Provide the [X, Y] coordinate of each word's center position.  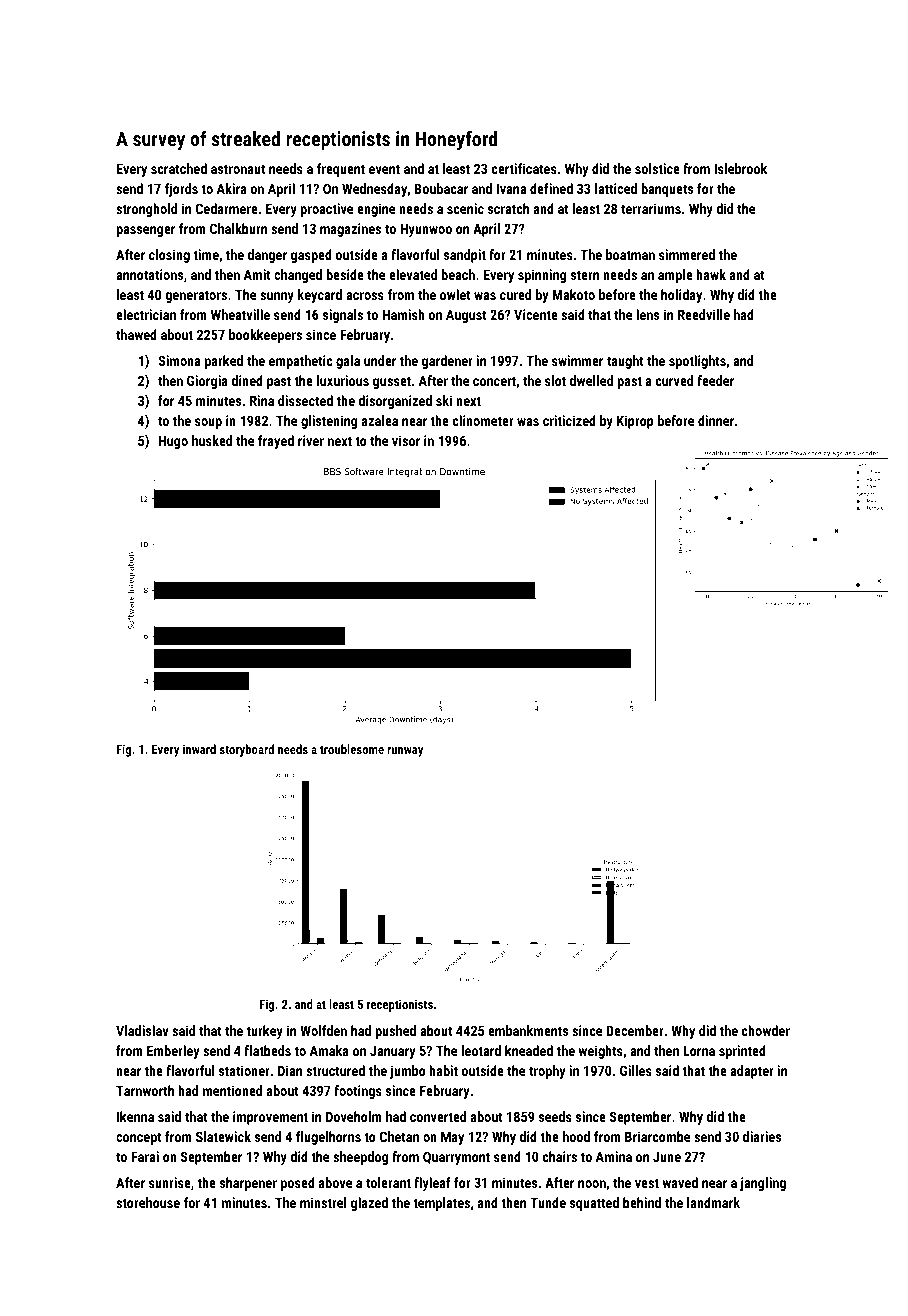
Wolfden [323, 1030]
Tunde [548, 1202]
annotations [149, 274]
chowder [766, 1030]
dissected [305, 400]
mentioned [232, 1090]
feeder [715, 380]
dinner [716, 420]
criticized [569, 420]
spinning [542, 276]
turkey [265, 1032]
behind [642, 1202]
